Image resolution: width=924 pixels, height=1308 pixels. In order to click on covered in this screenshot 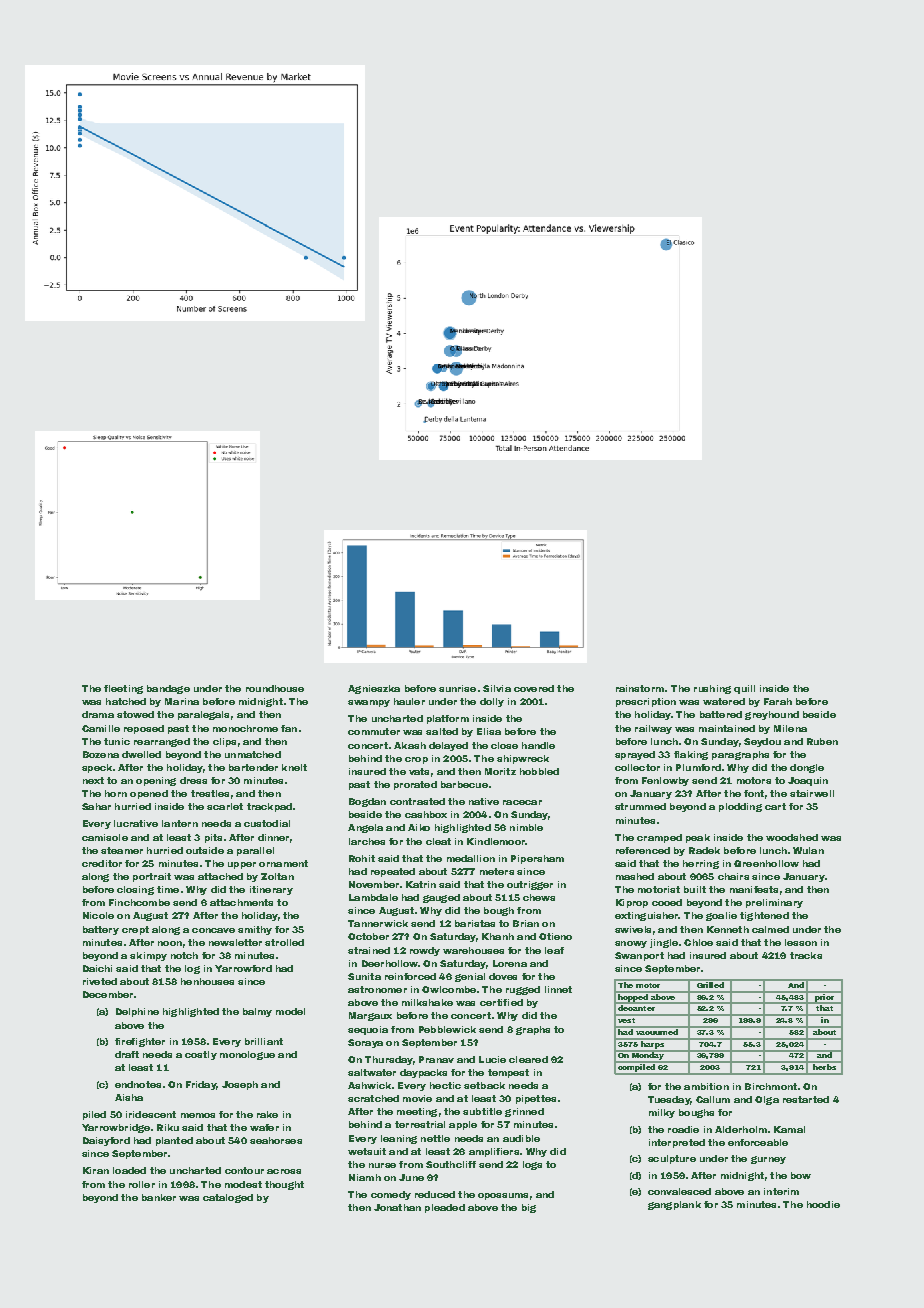, I will do `click(534, 688)`.
